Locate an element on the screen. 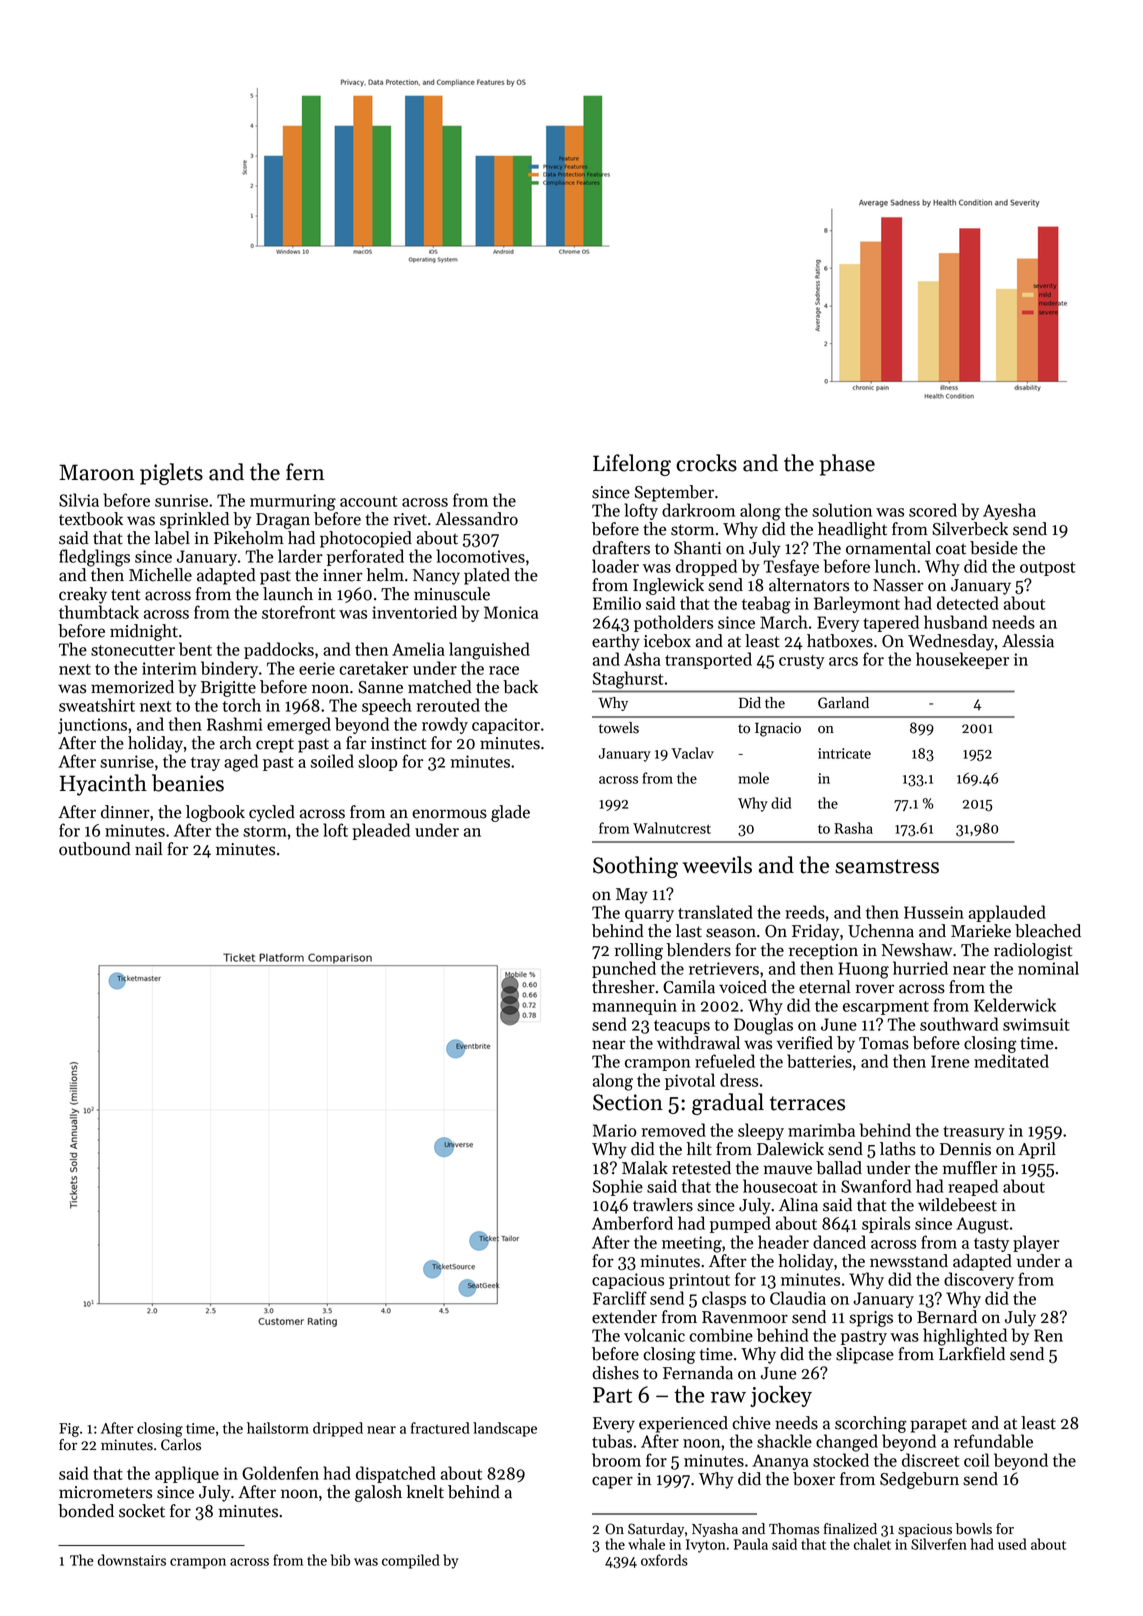 The width and height of the screenshot is (1143, 1616). teacups is located at coordinates (682, 1027).
